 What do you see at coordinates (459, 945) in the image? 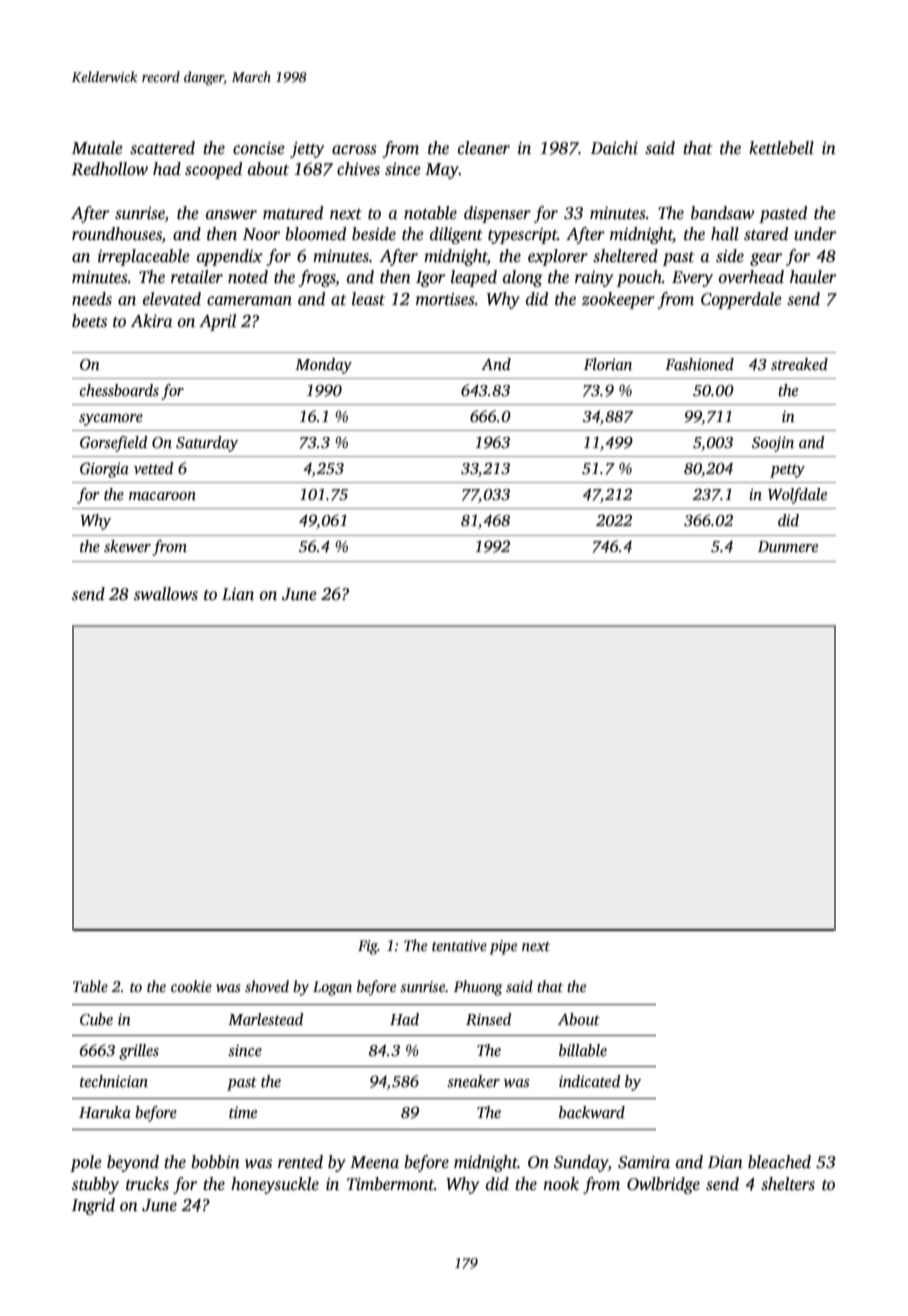
I see `tentative` at bounding box center [459, 945].
